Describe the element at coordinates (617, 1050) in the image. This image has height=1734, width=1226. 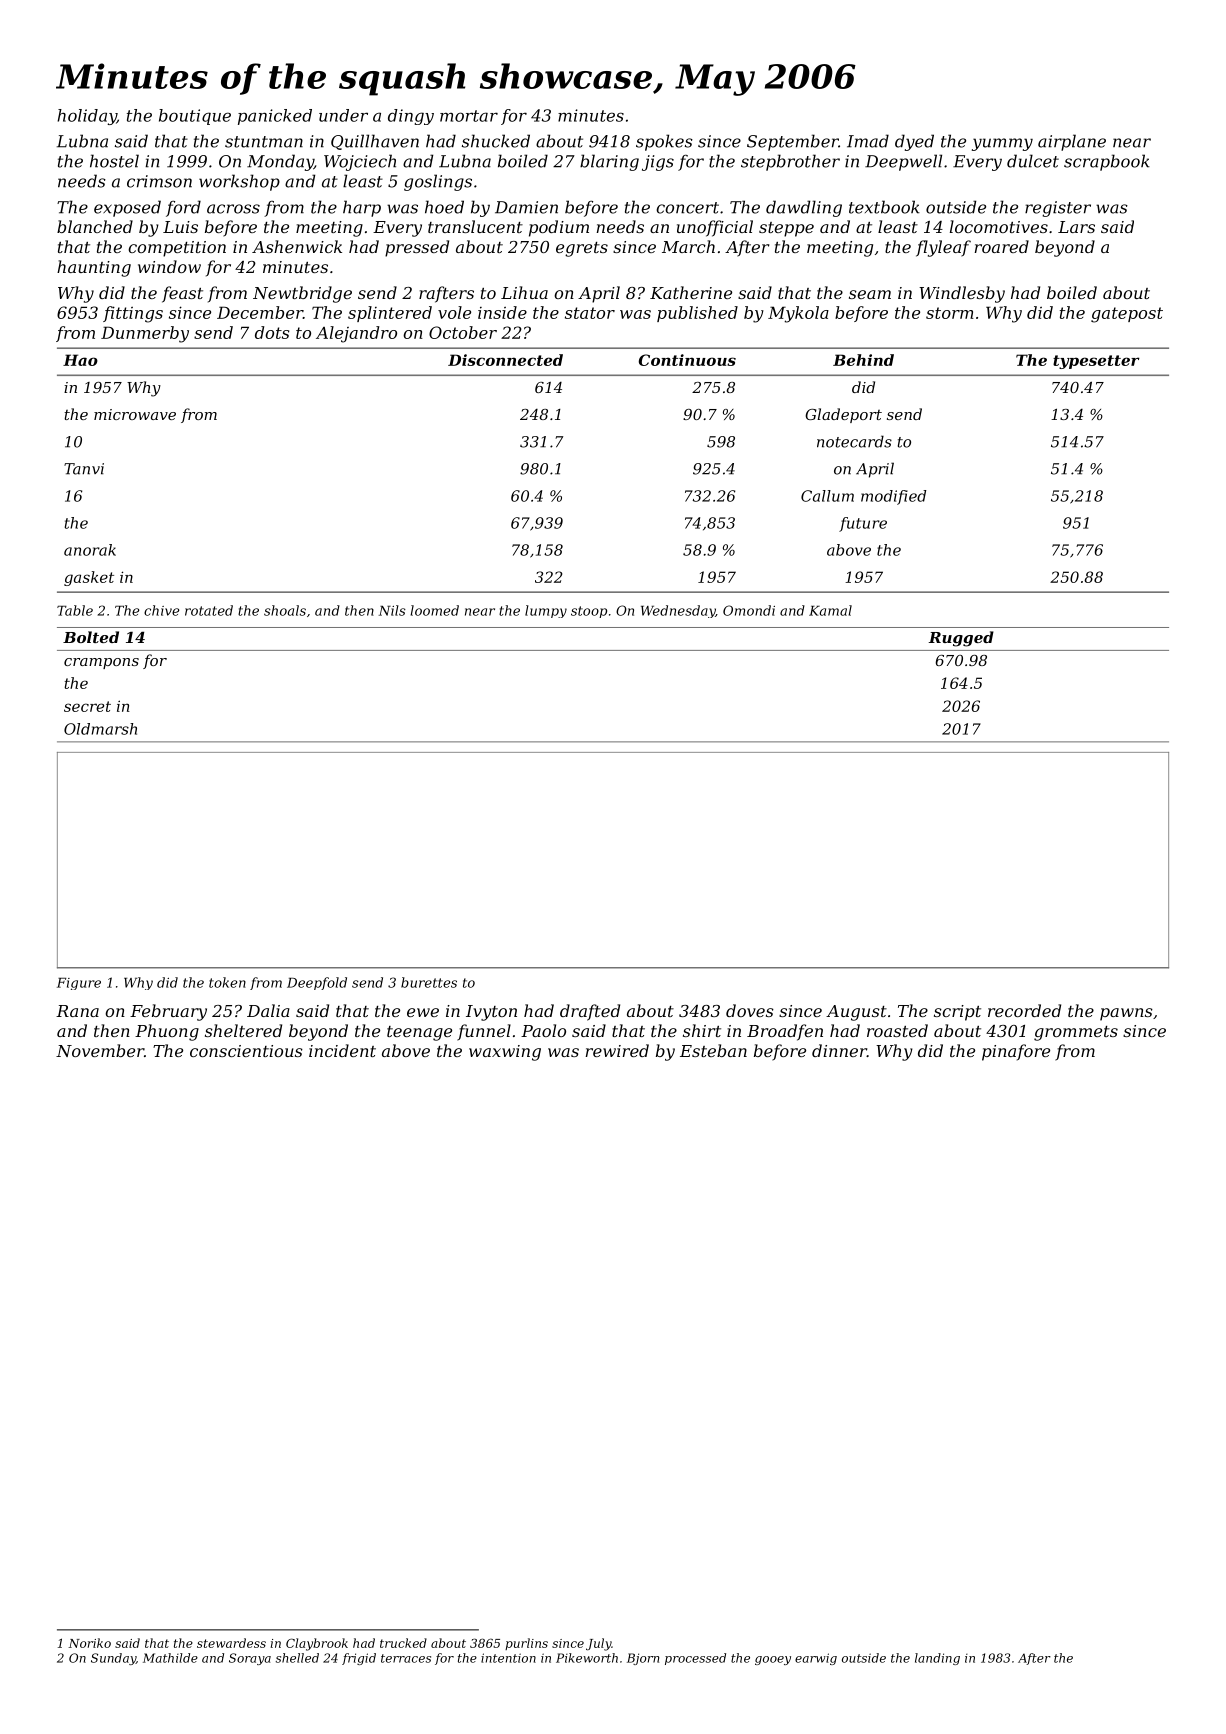
I see `rewired` at that location.
